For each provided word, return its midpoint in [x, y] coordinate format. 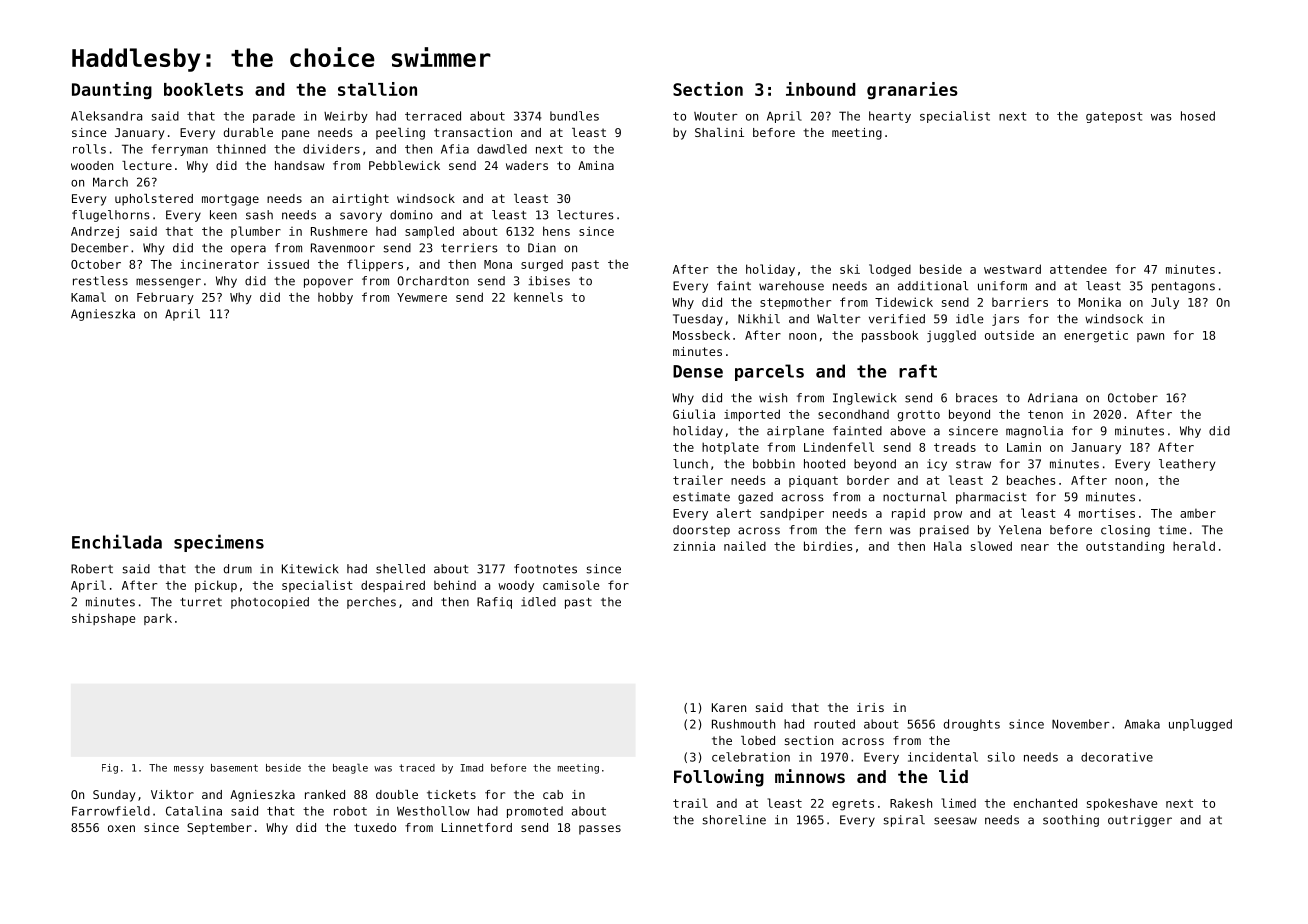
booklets [203, 89]
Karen [729, 707]
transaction [473, 132]
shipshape [103, 619]
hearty [890, 117]
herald [1194, 546]
